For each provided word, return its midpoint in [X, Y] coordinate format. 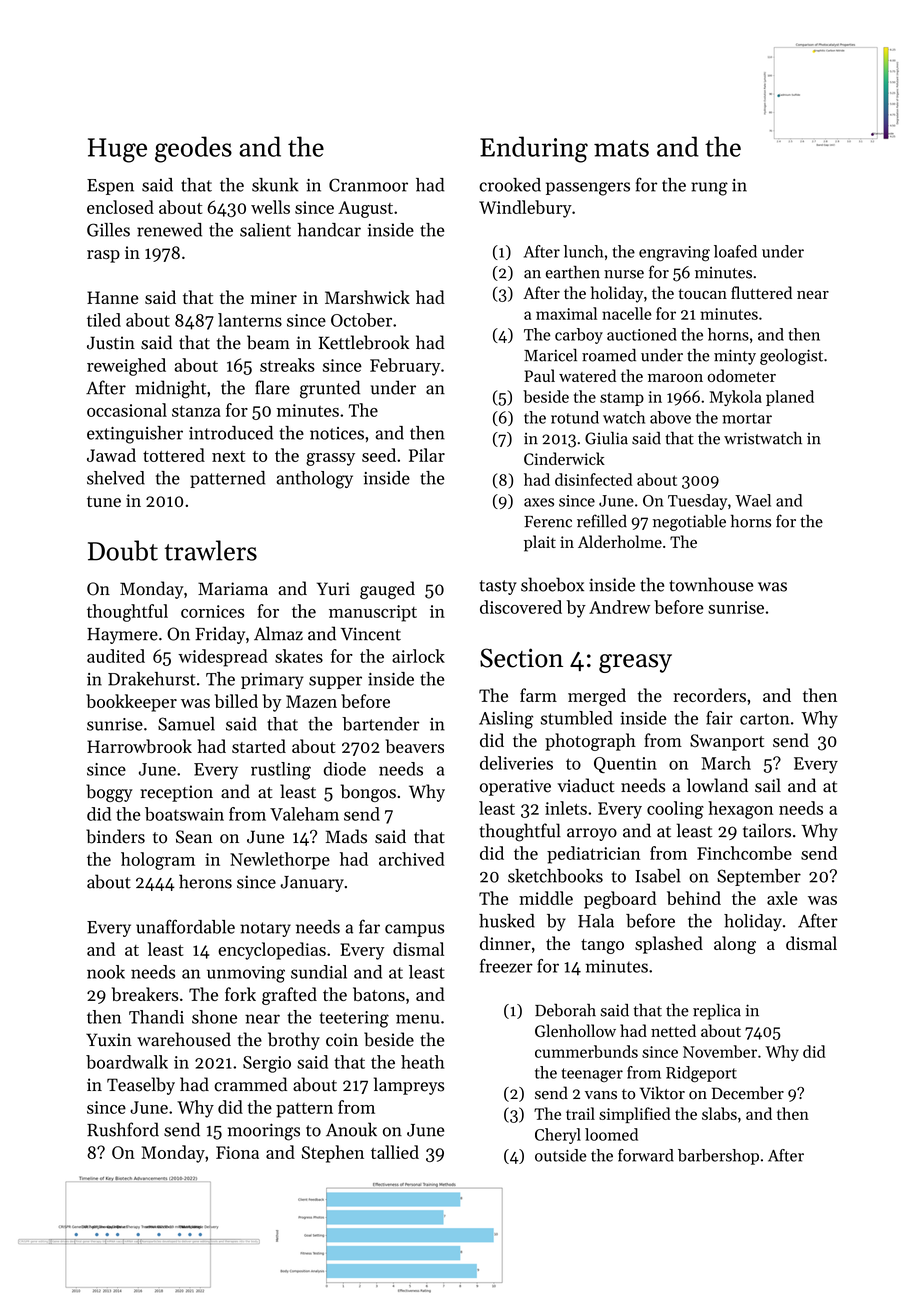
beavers [414, 746]
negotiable [689, 523]
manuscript [373, 613]
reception [176, 793]
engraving [674, 254]
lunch [583, 251]
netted [673, 1030]
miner [274, 297]
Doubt [123, 550]
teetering [354, 1019]
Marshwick [367, 297]
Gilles [108, 230]
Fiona [237, 1152]
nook [106, 972]
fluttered [761, 292]
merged [597, 697]
